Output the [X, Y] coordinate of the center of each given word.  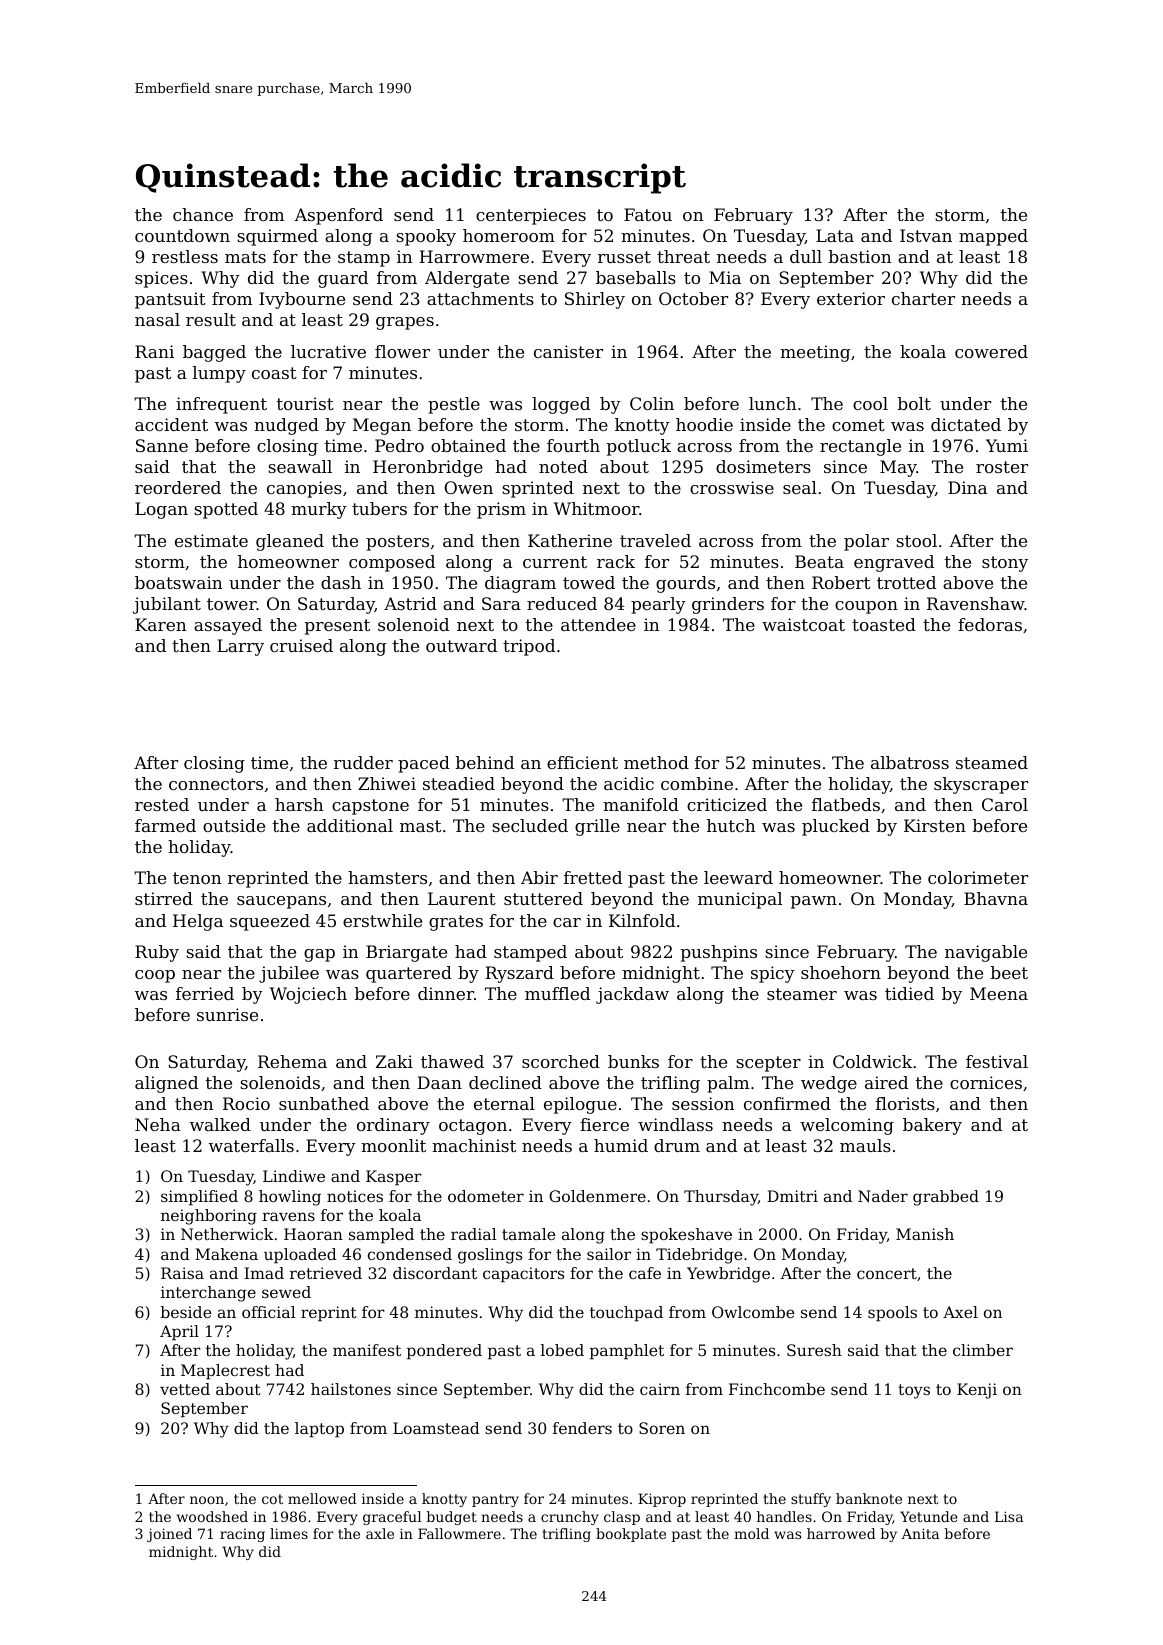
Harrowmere [474, 256]
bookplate [631, 1535]
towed [589, 582]
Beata [819, 561]
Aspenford [338, 216]
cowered [991, 351]
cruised [301, 645]
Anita [920, 1533]
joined [169, 1535]
